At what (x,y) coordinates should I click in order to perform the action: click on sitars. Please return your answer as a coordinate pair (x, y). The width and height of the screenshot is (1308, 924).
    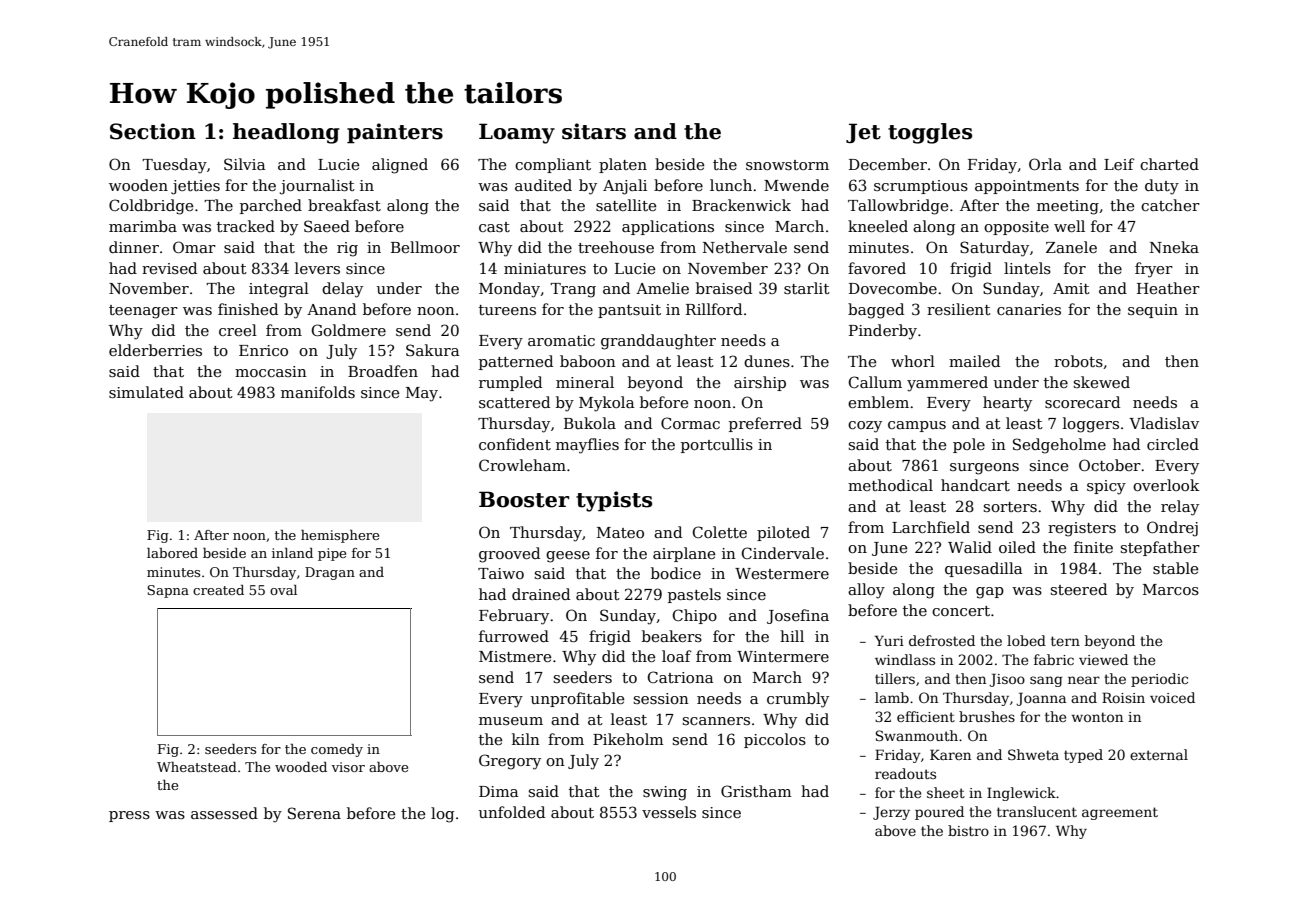
    Looking at the image, I should click on (594, 131).
